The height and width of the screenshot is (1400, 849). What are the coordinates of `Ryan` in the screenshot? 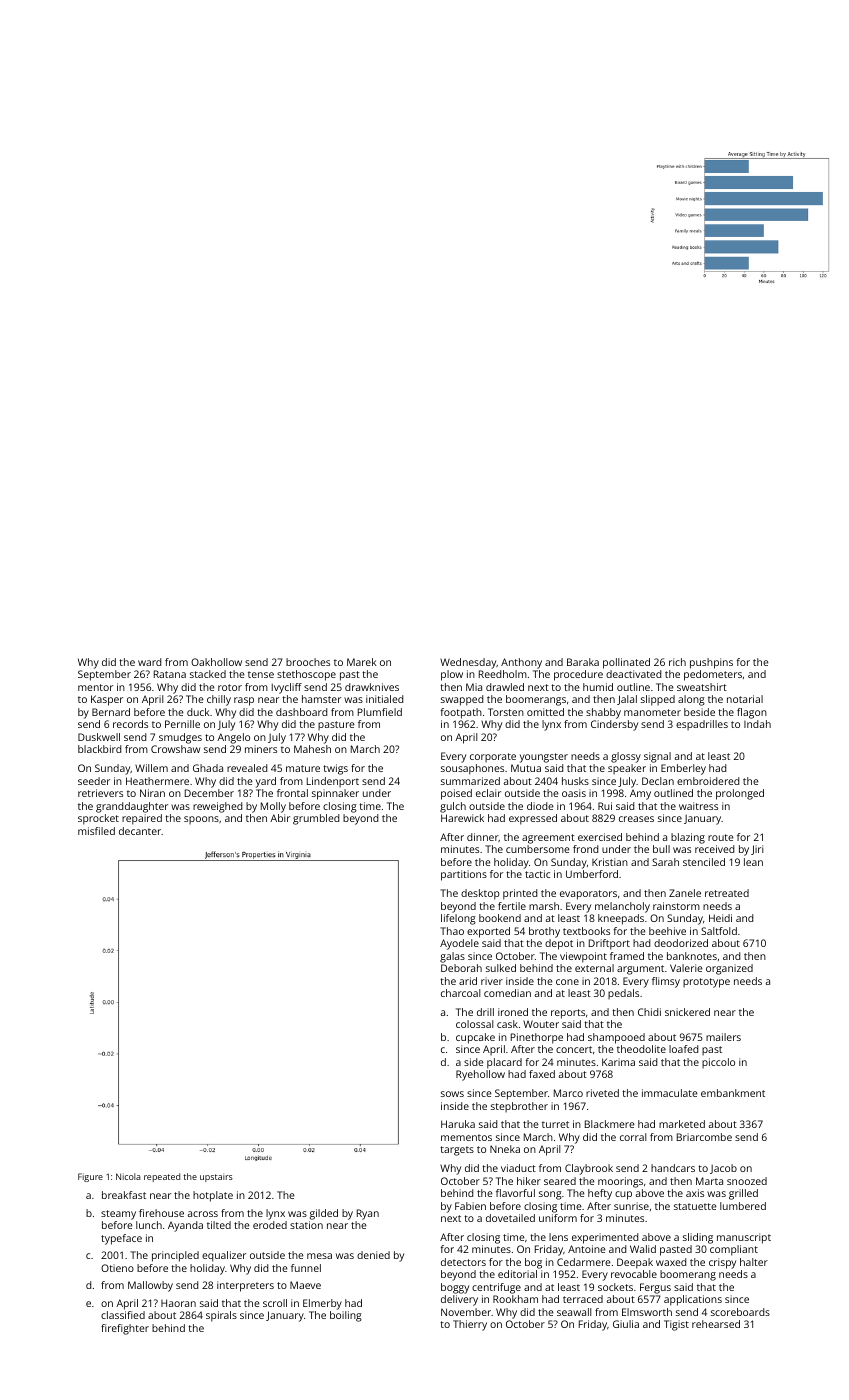 It's located at (368, 1214).
